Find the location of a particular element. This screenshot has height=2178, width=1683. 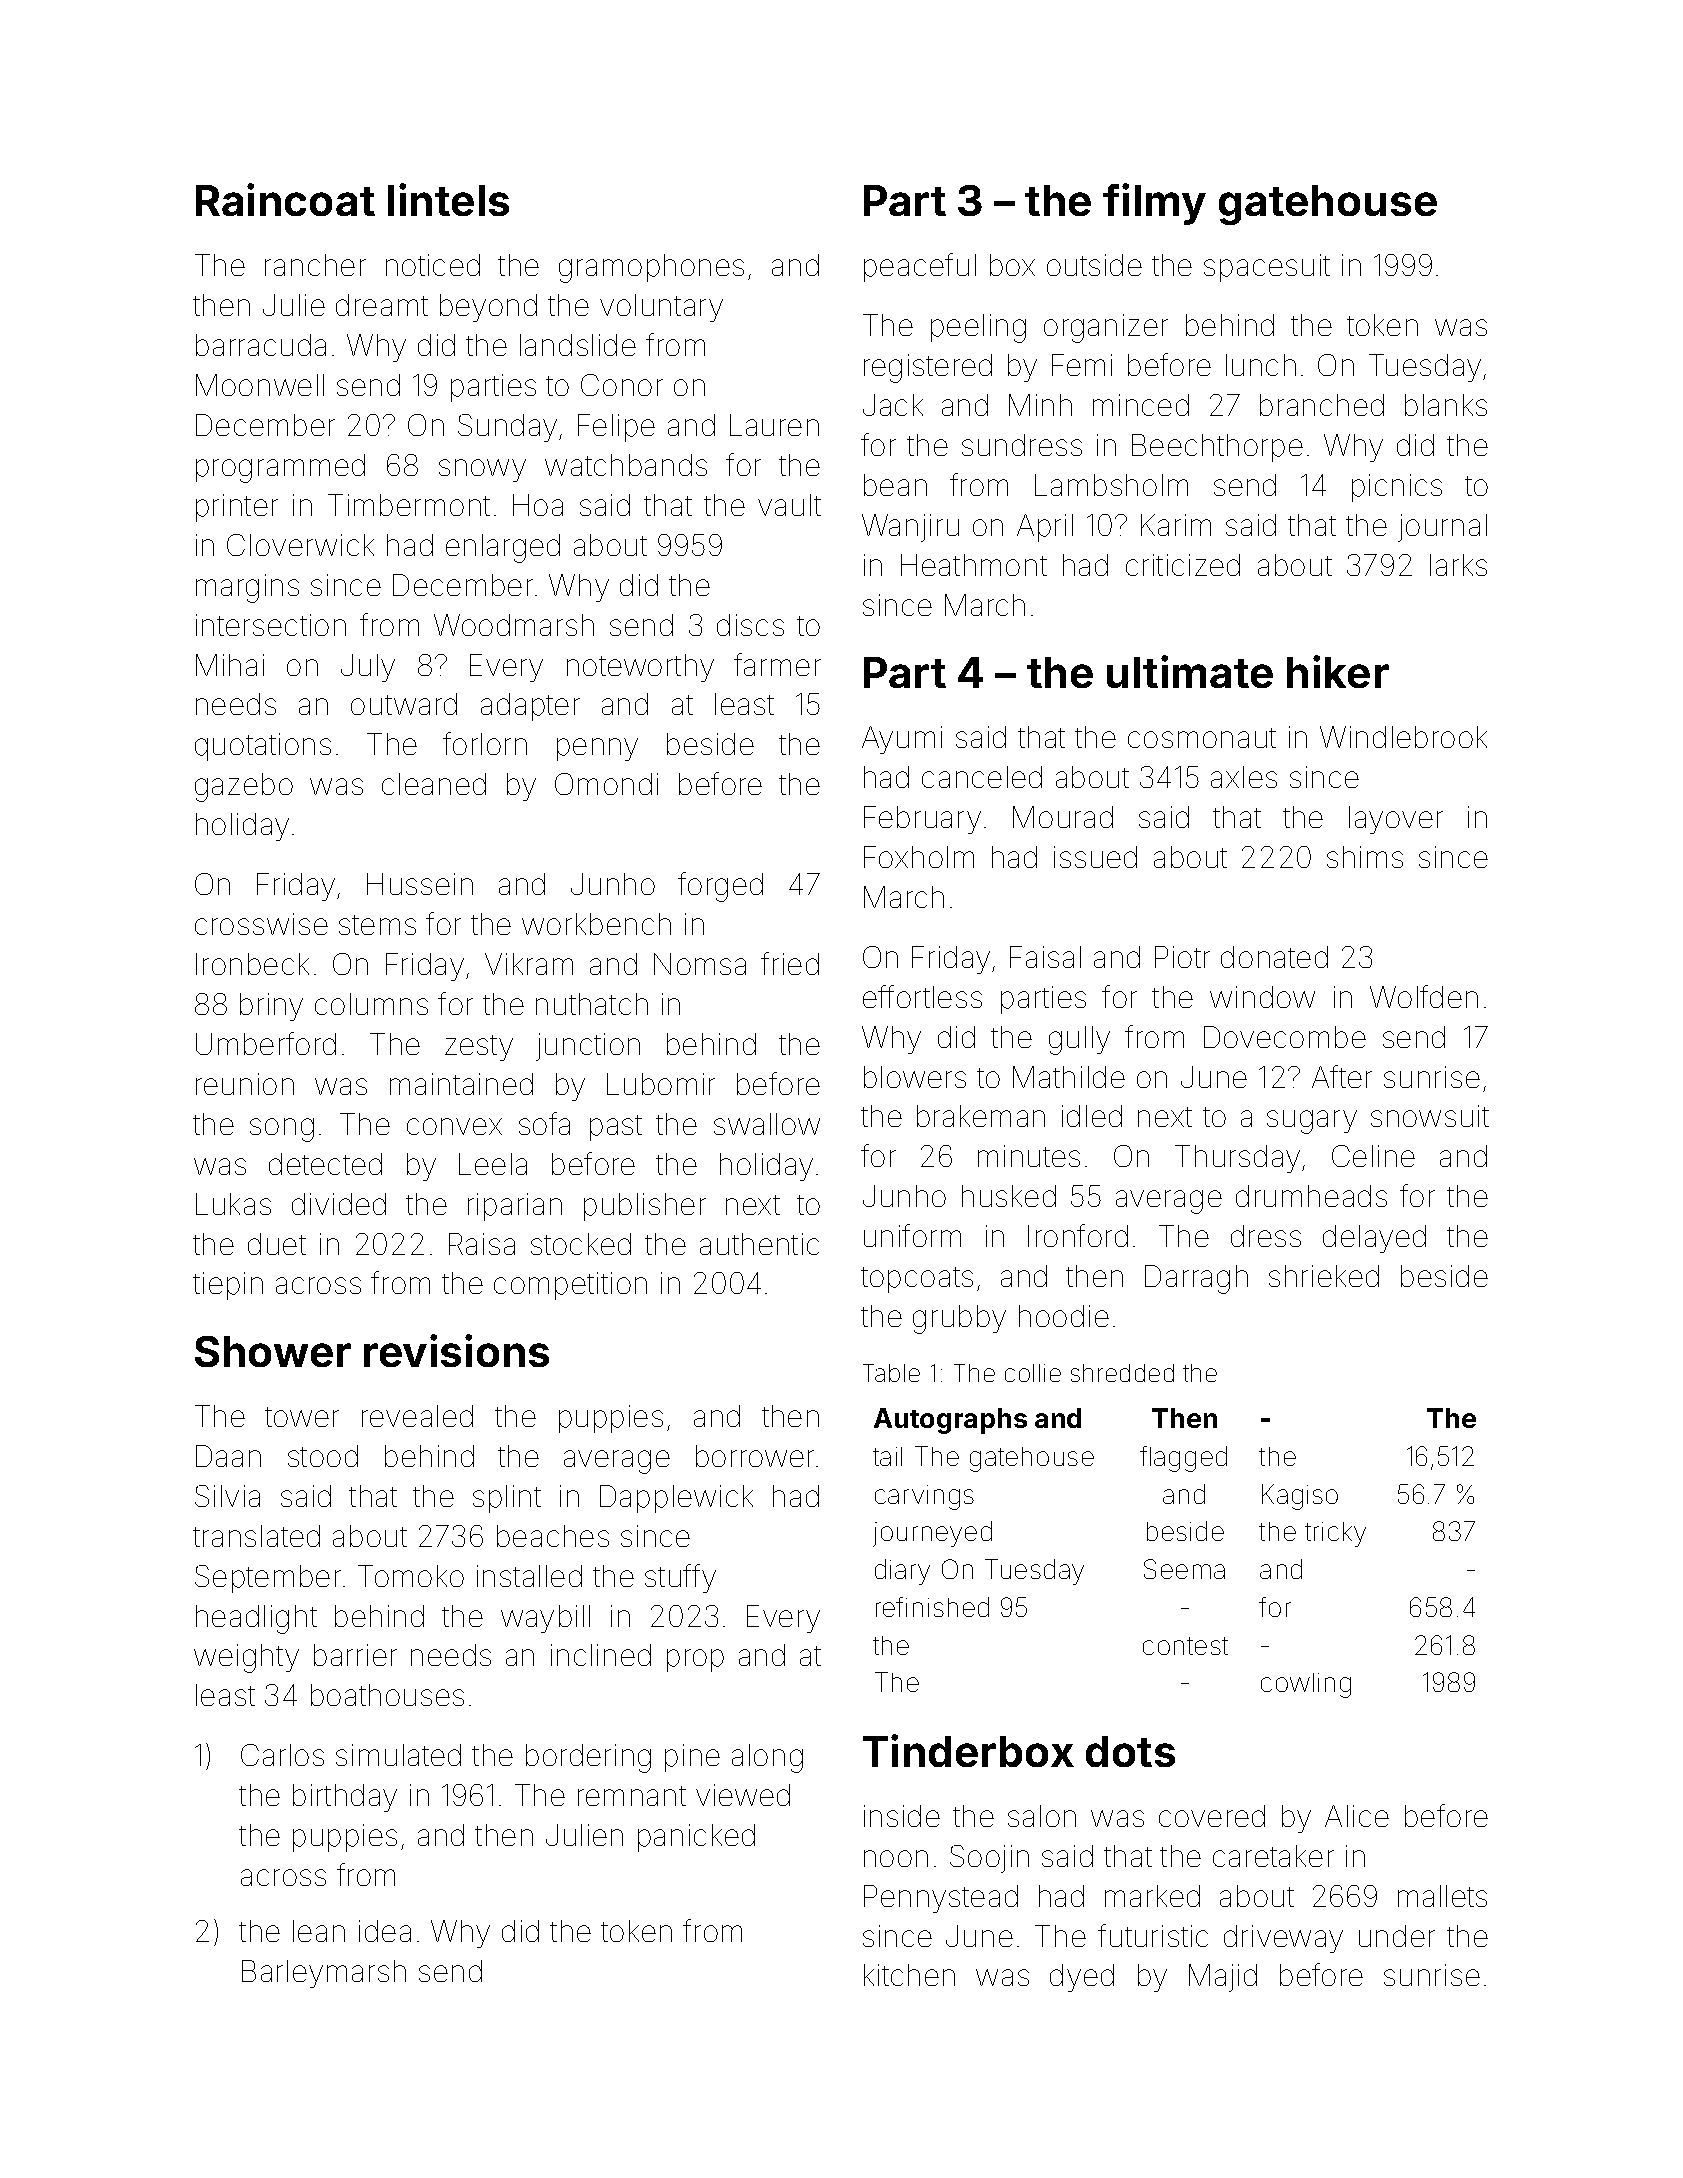

idea is located at coordinates (385, 1931).
